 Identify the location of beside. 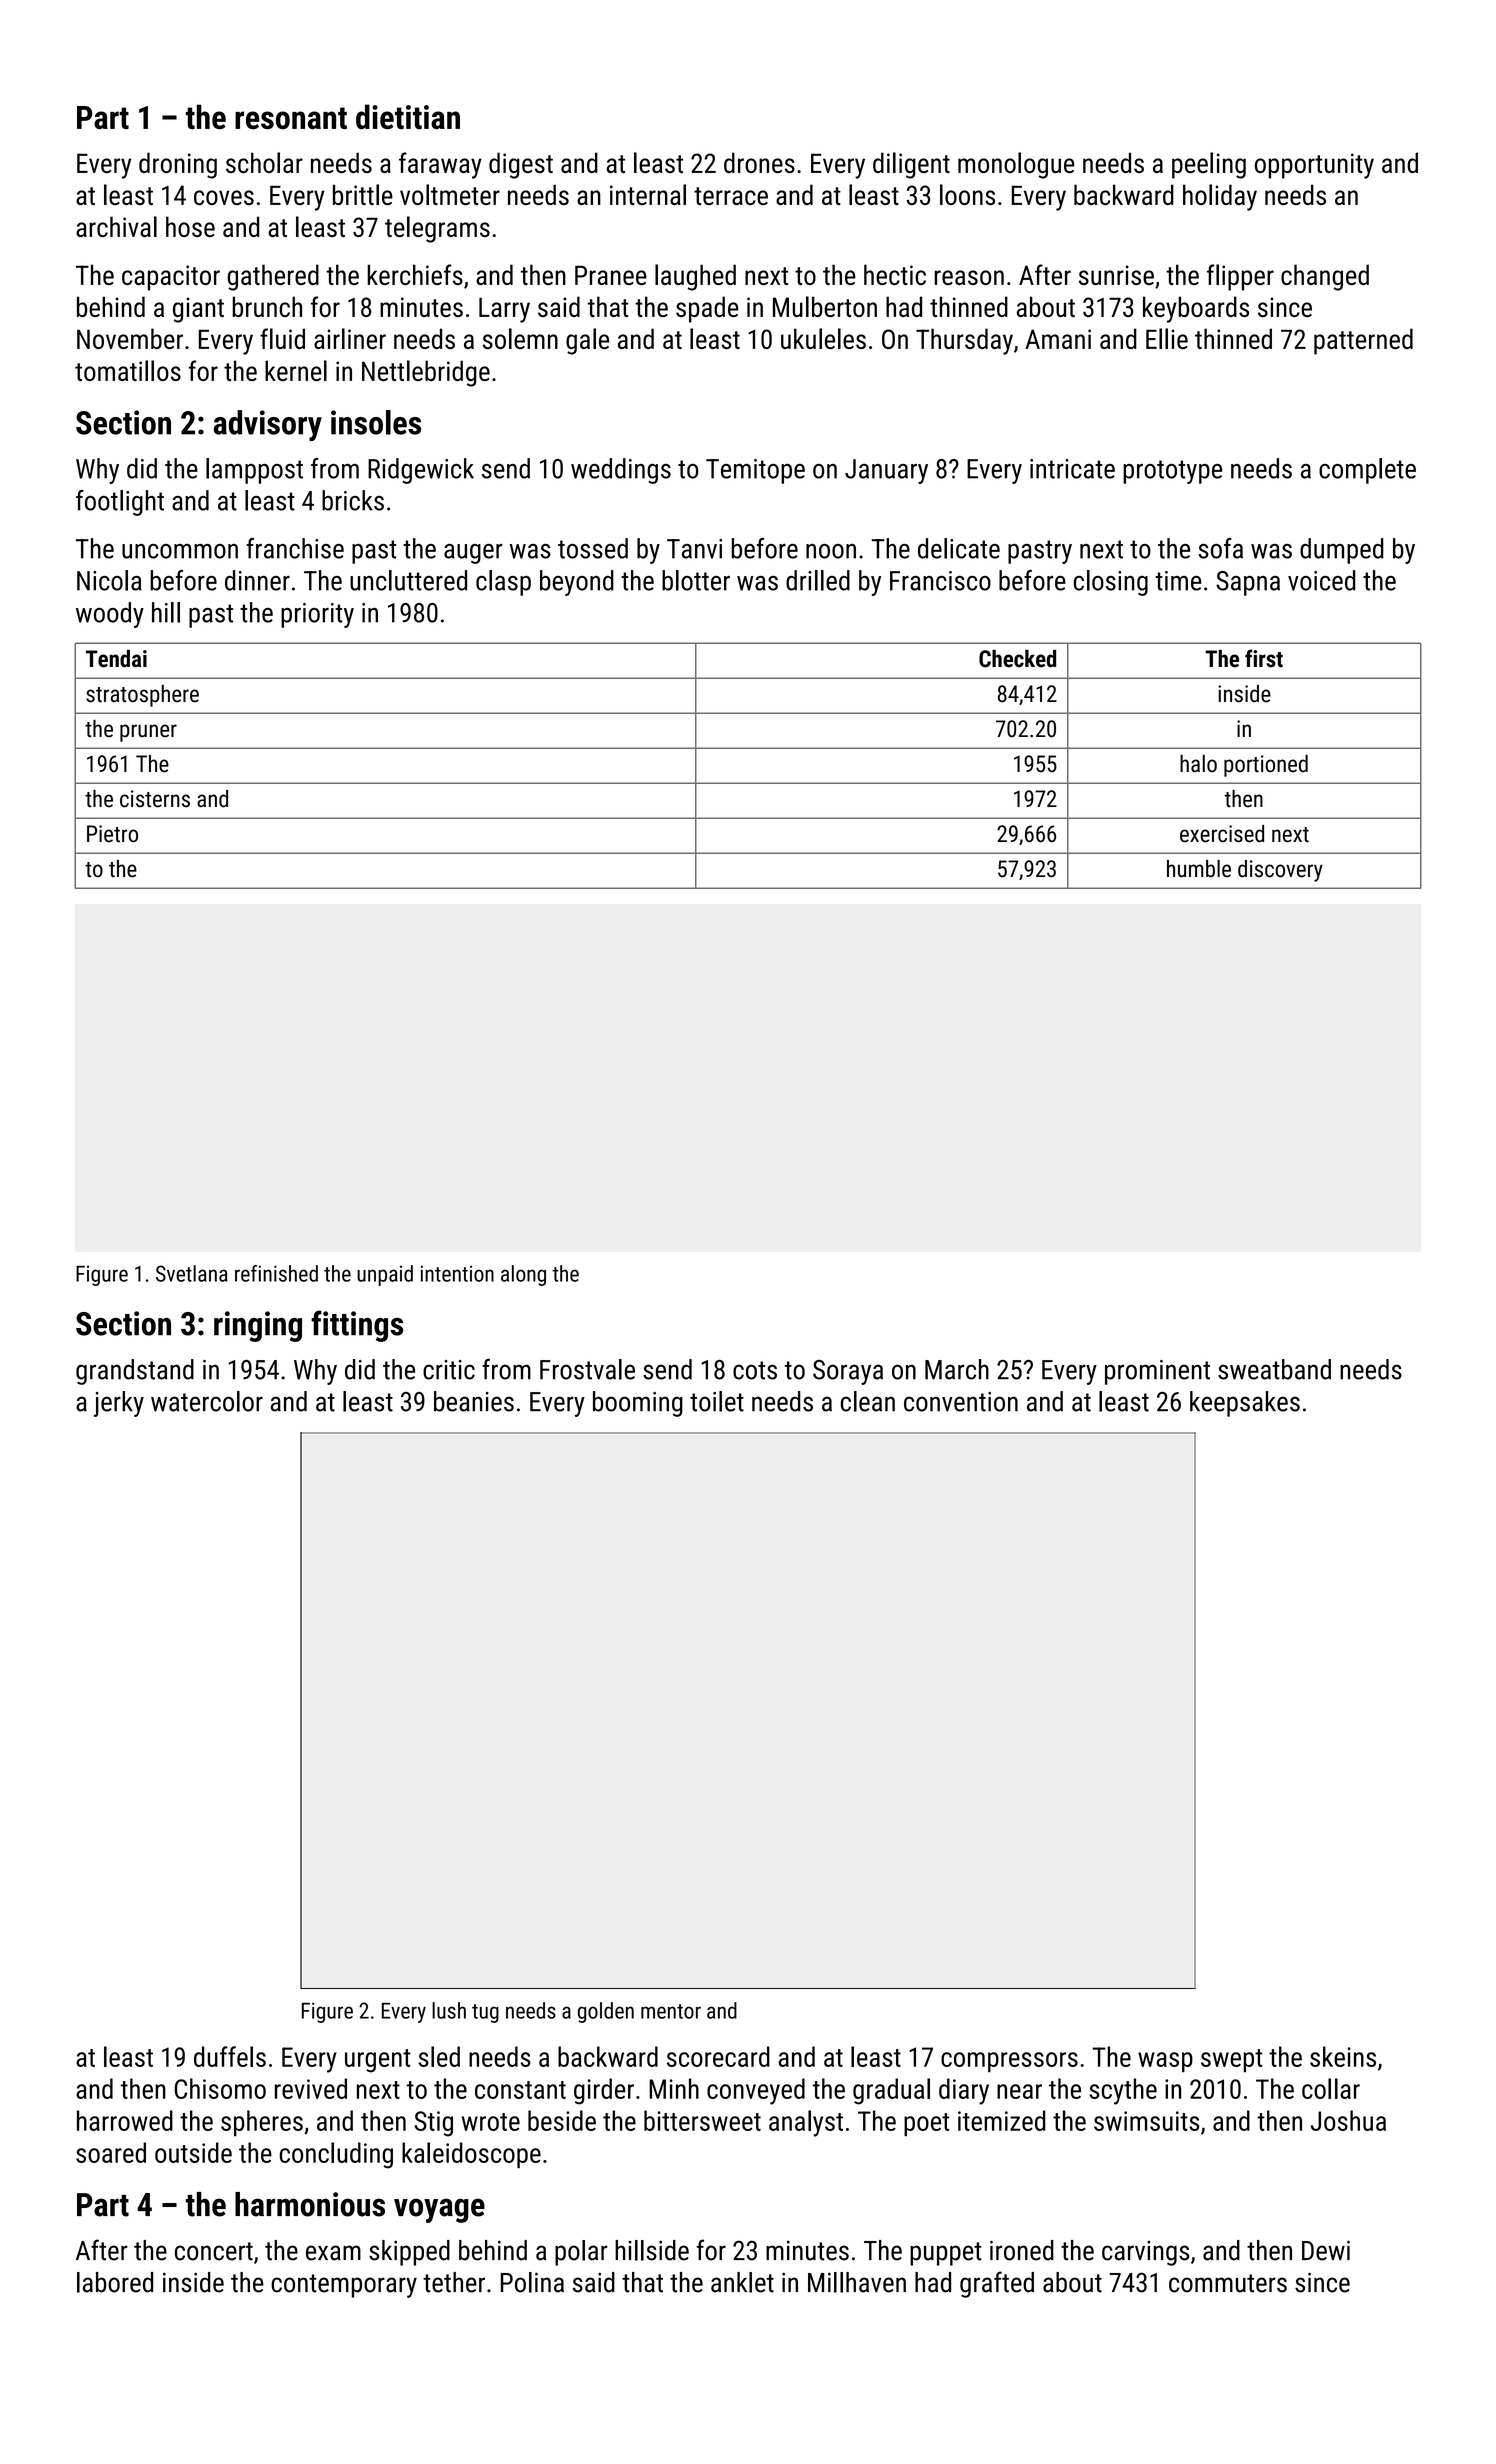
(562, 2120).
